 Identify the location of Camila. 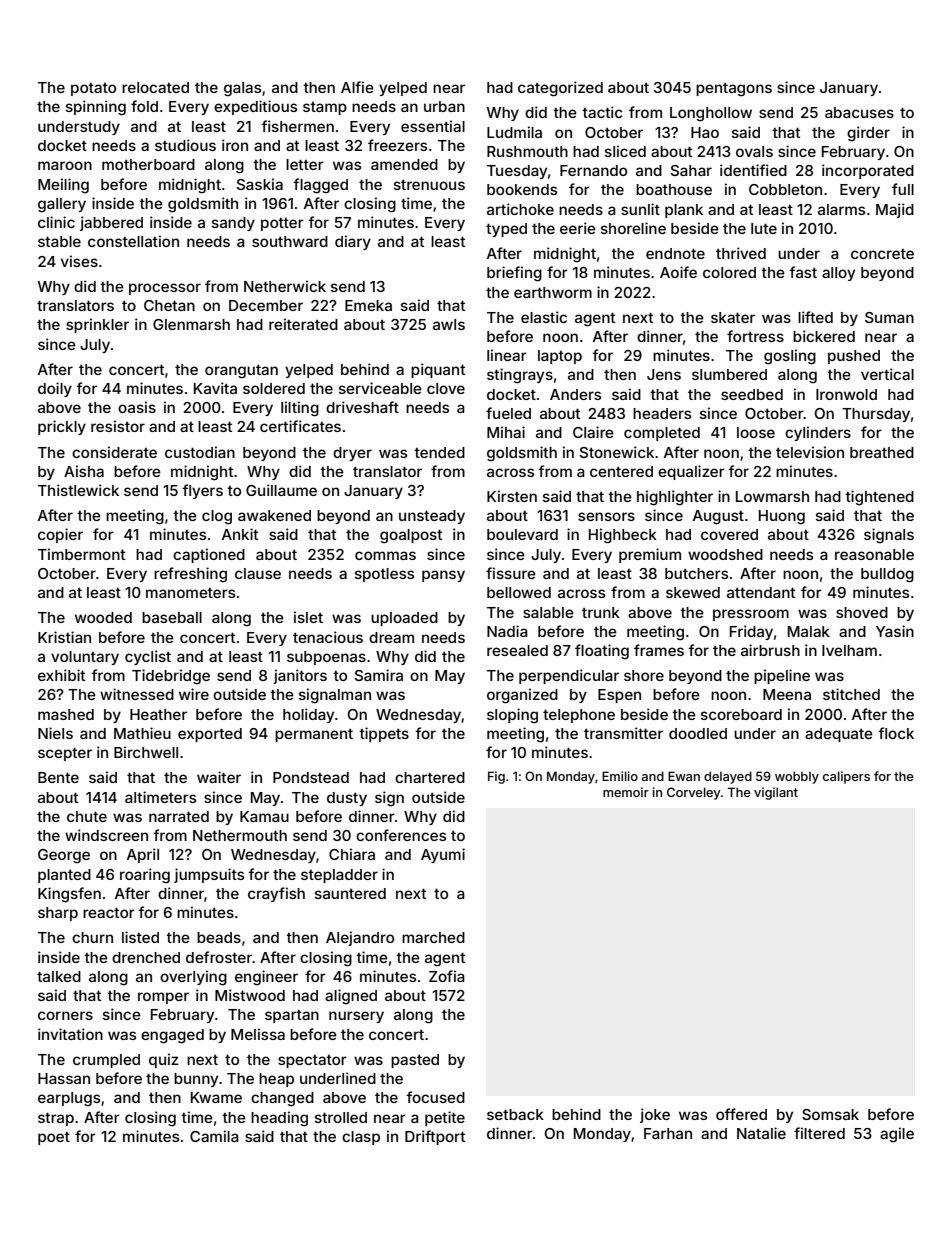
(214, 1136).
